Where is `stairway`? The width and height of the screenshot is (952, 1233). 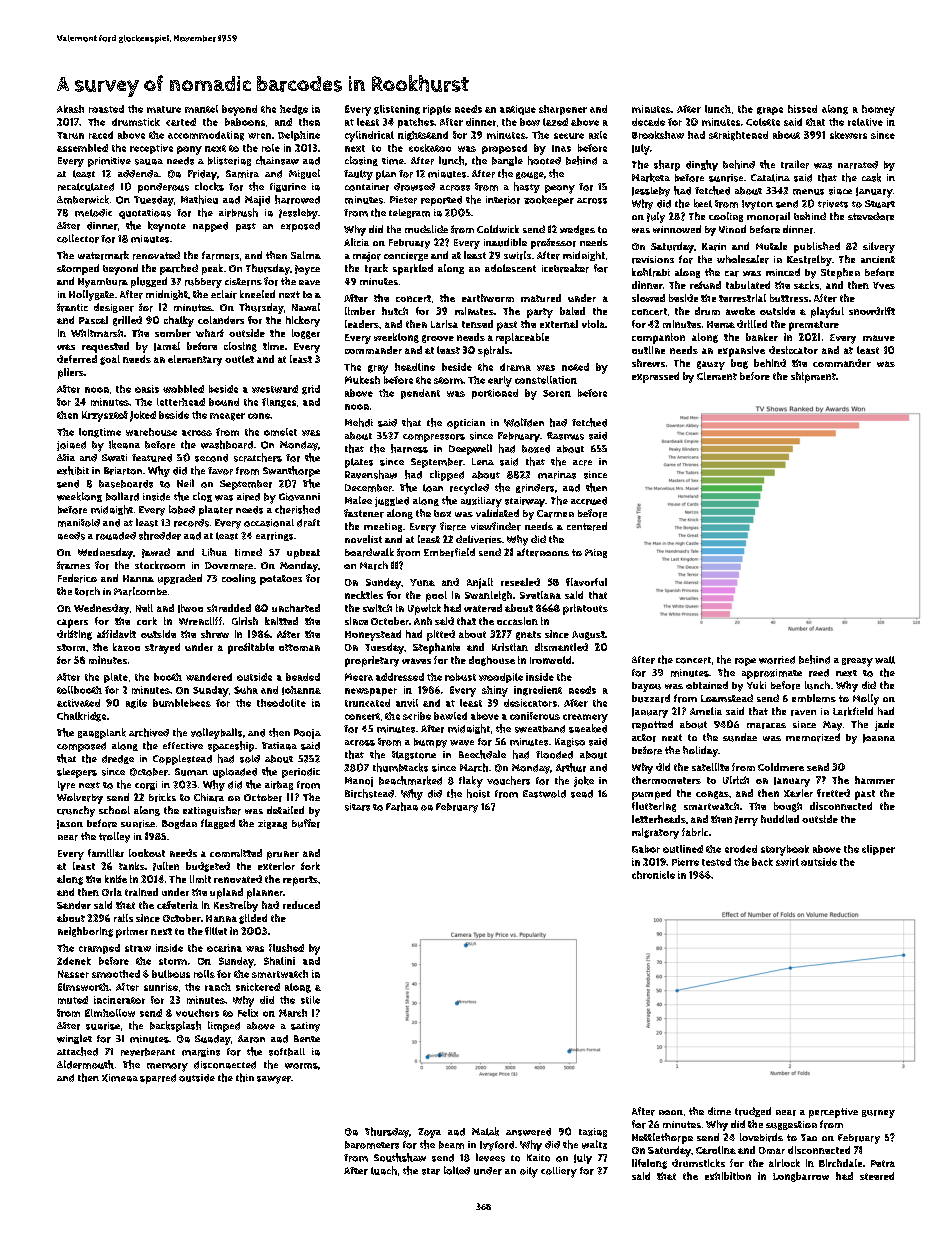
stairway is located at coordinates (525, 502).
